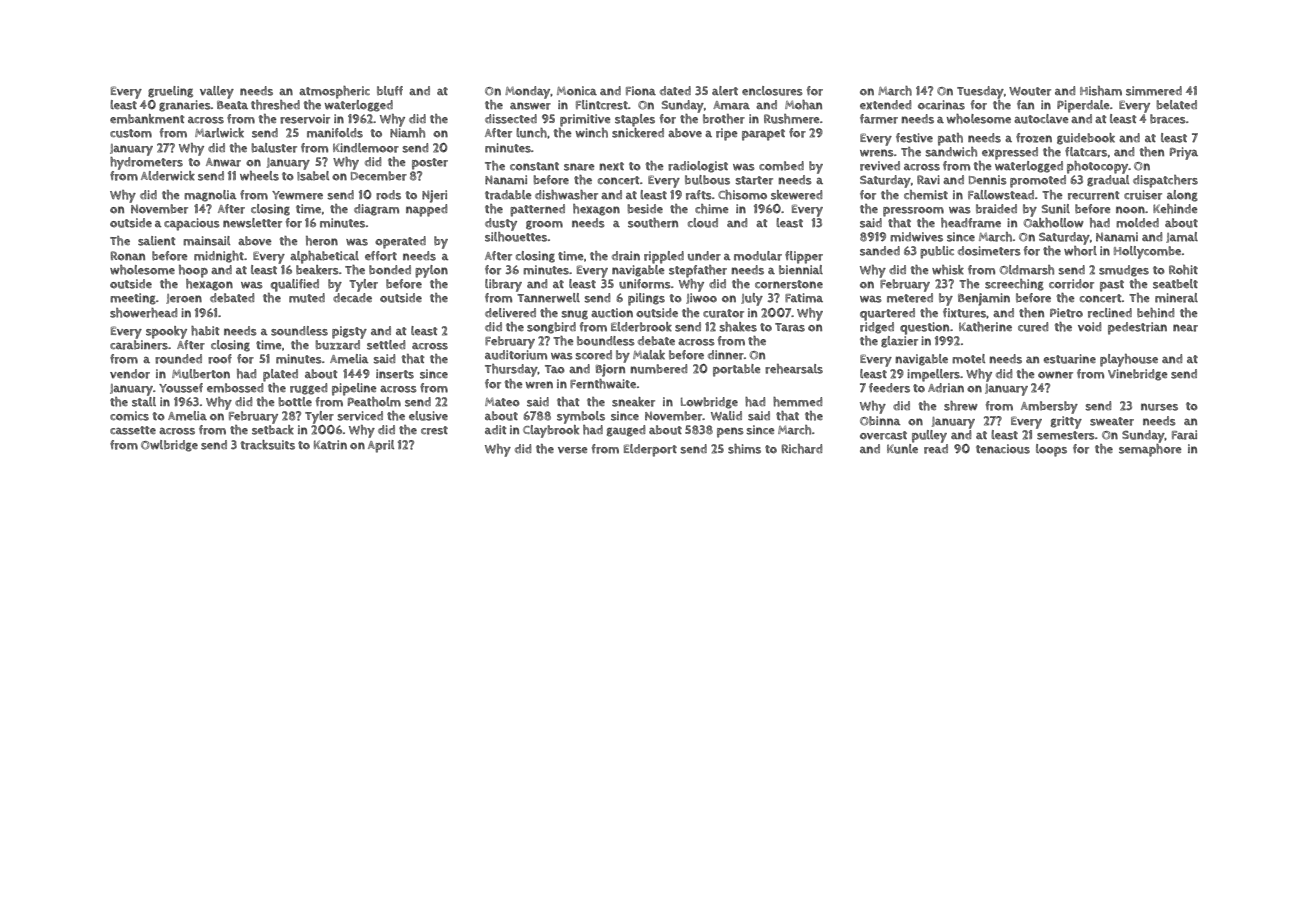  I want to click on stepfather, so click(698, 271).
